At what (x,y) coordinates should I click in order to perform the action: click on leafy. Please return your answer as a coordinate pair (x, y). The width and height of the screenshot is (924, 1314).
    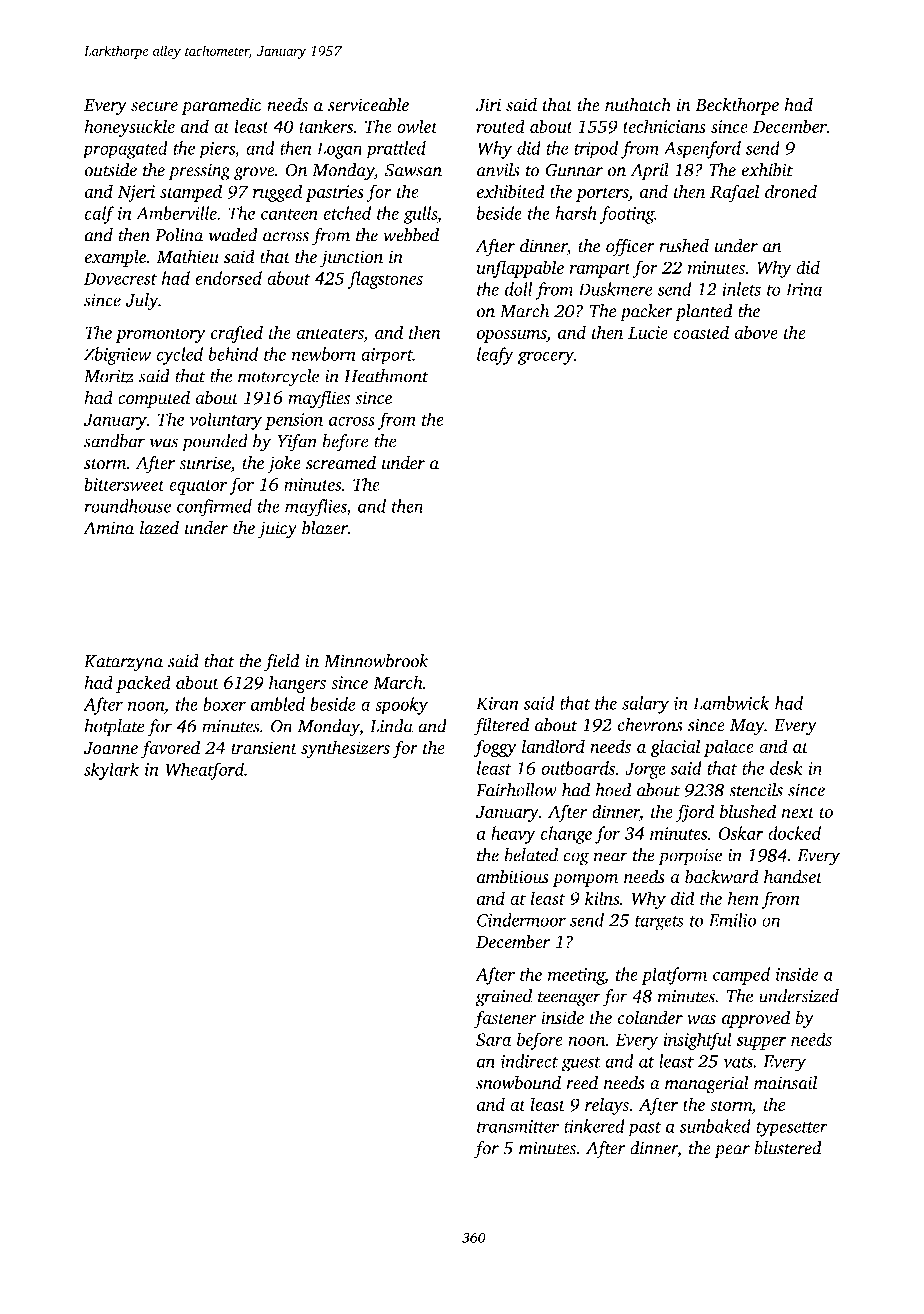
    Looking at the image, I should click on (495, 356).
